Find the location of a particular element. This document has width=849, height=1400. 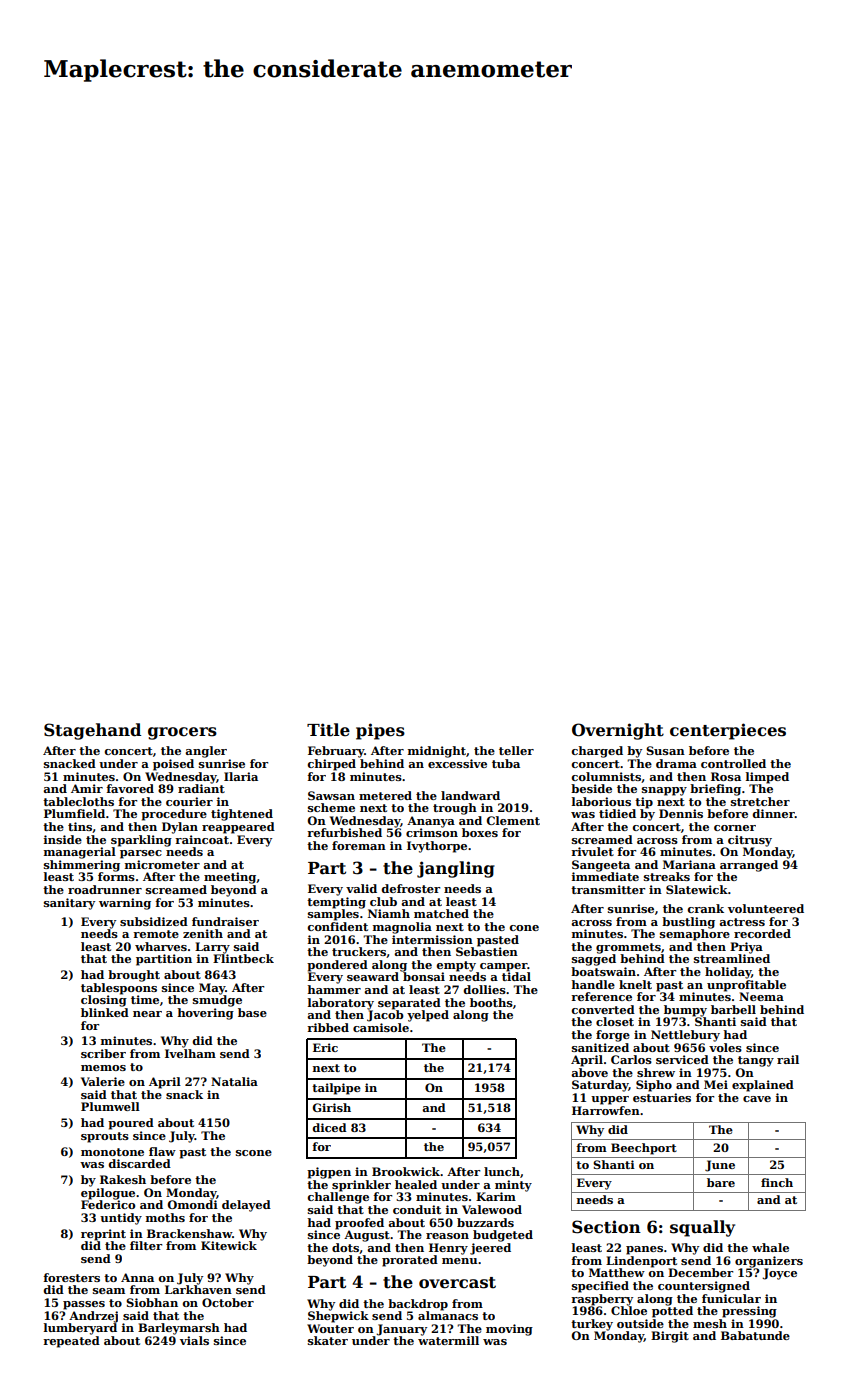

voles is located at coordinates (725, 1047).
